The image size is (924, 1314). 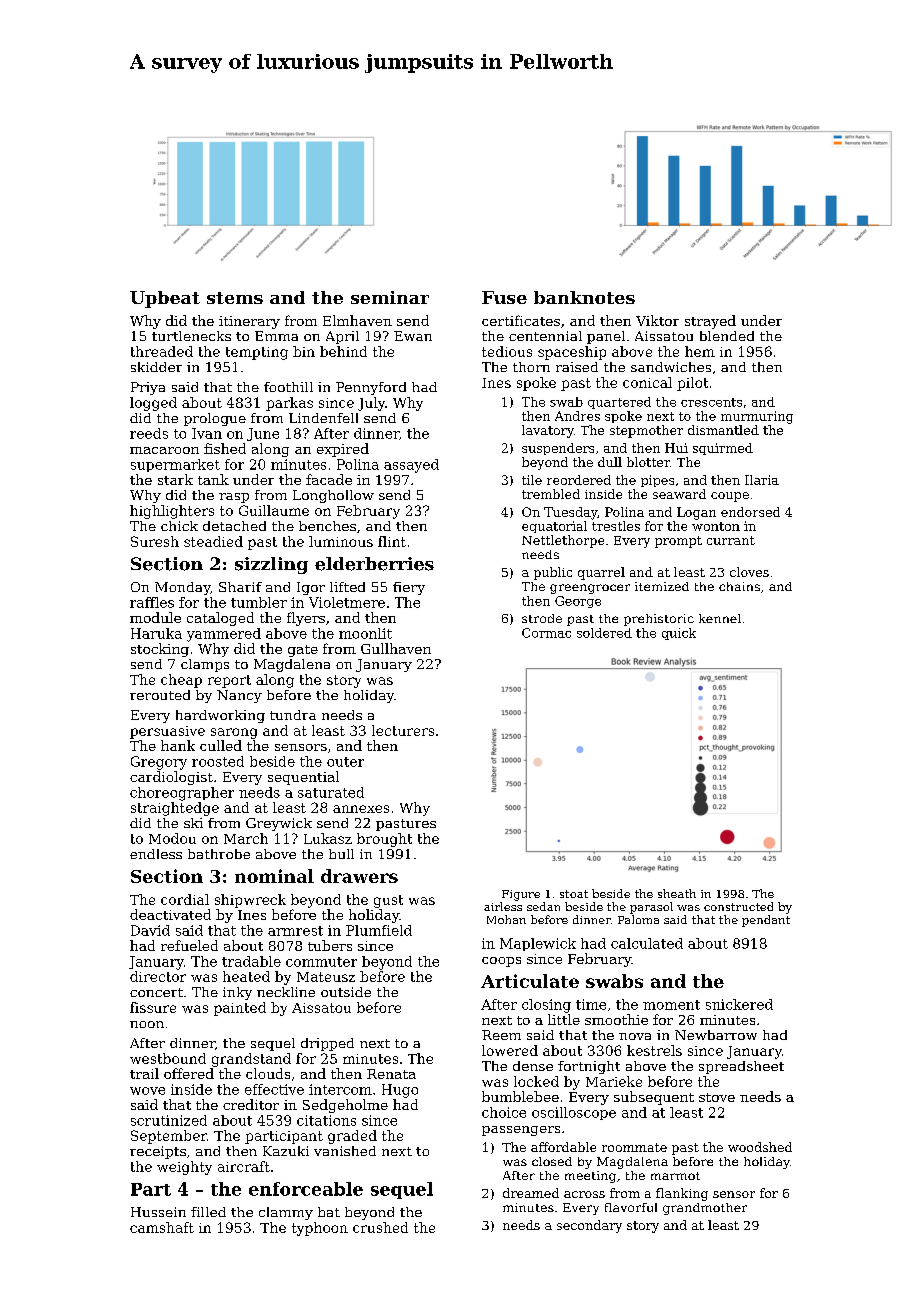 What do you see at coordinates (158, 1152) in the document?
I see `receipts` at bounding box center [158, 1152].
